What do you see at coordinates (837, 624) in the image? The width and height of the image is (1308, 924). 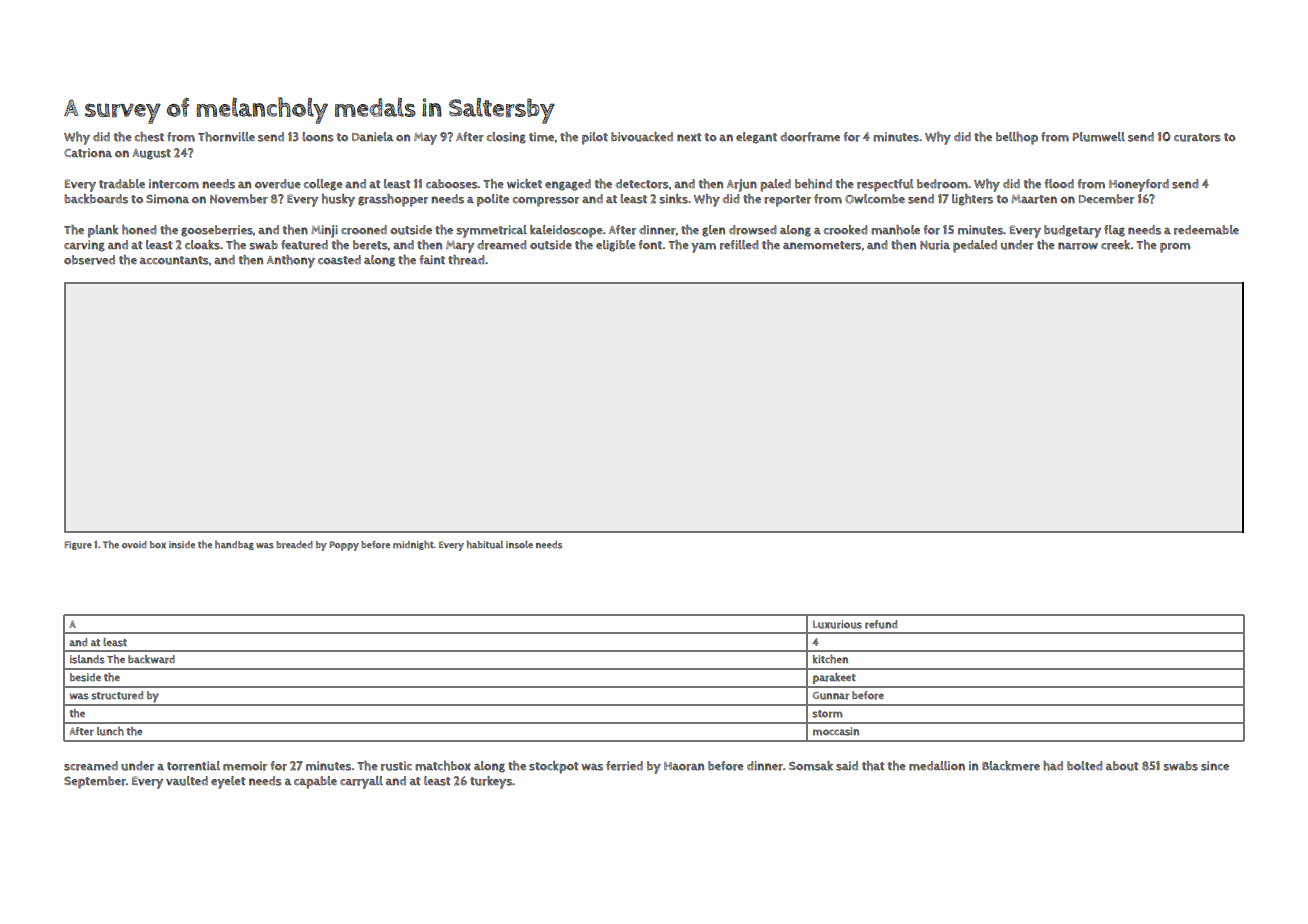 I see `Luxurious` at bounding box center [837, 624].
